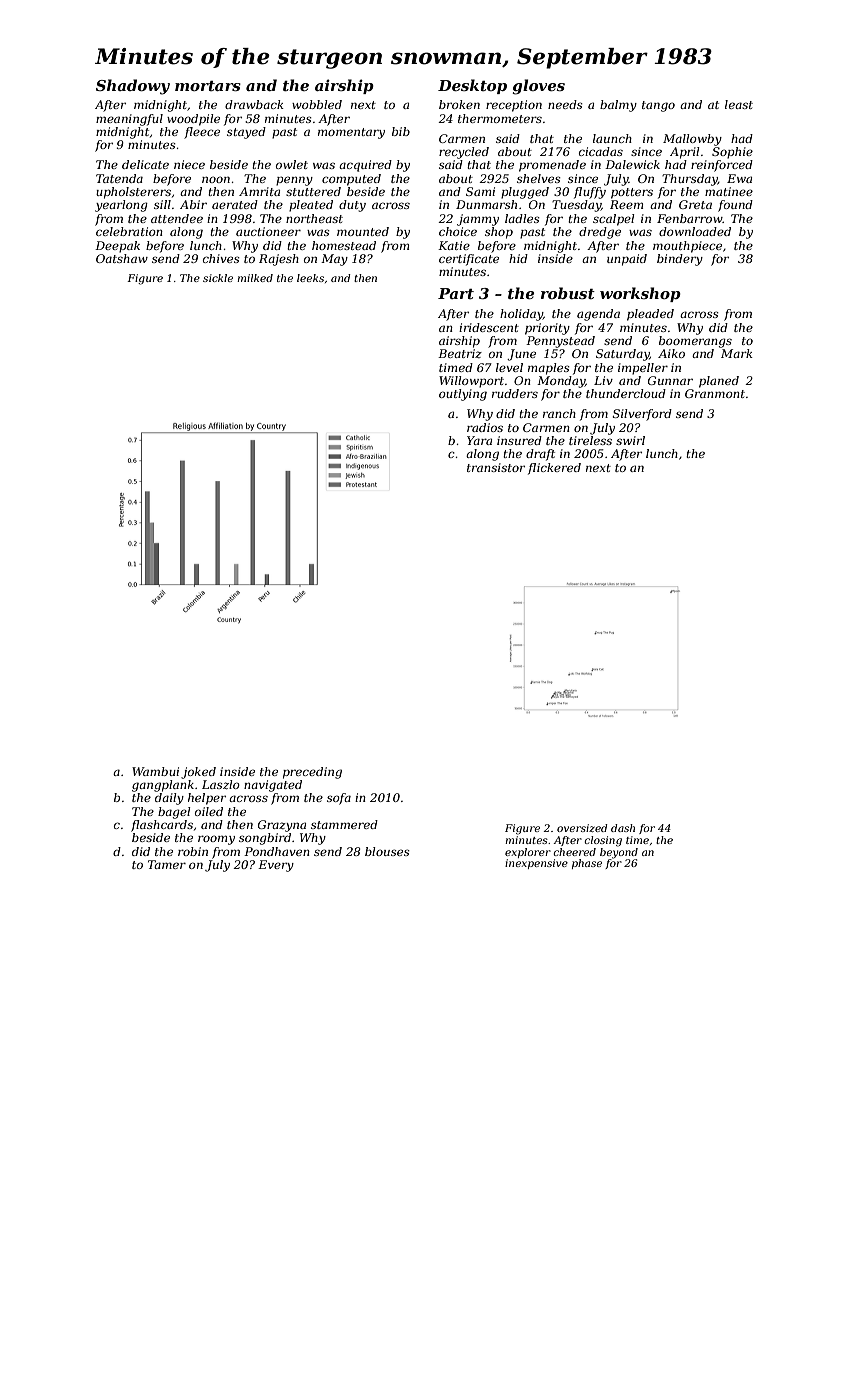 The image size is (849, 1400). What do you see at coordinates (554, 469) in the screenshot?
I see `flickered` at bounding box center [554, 469].
